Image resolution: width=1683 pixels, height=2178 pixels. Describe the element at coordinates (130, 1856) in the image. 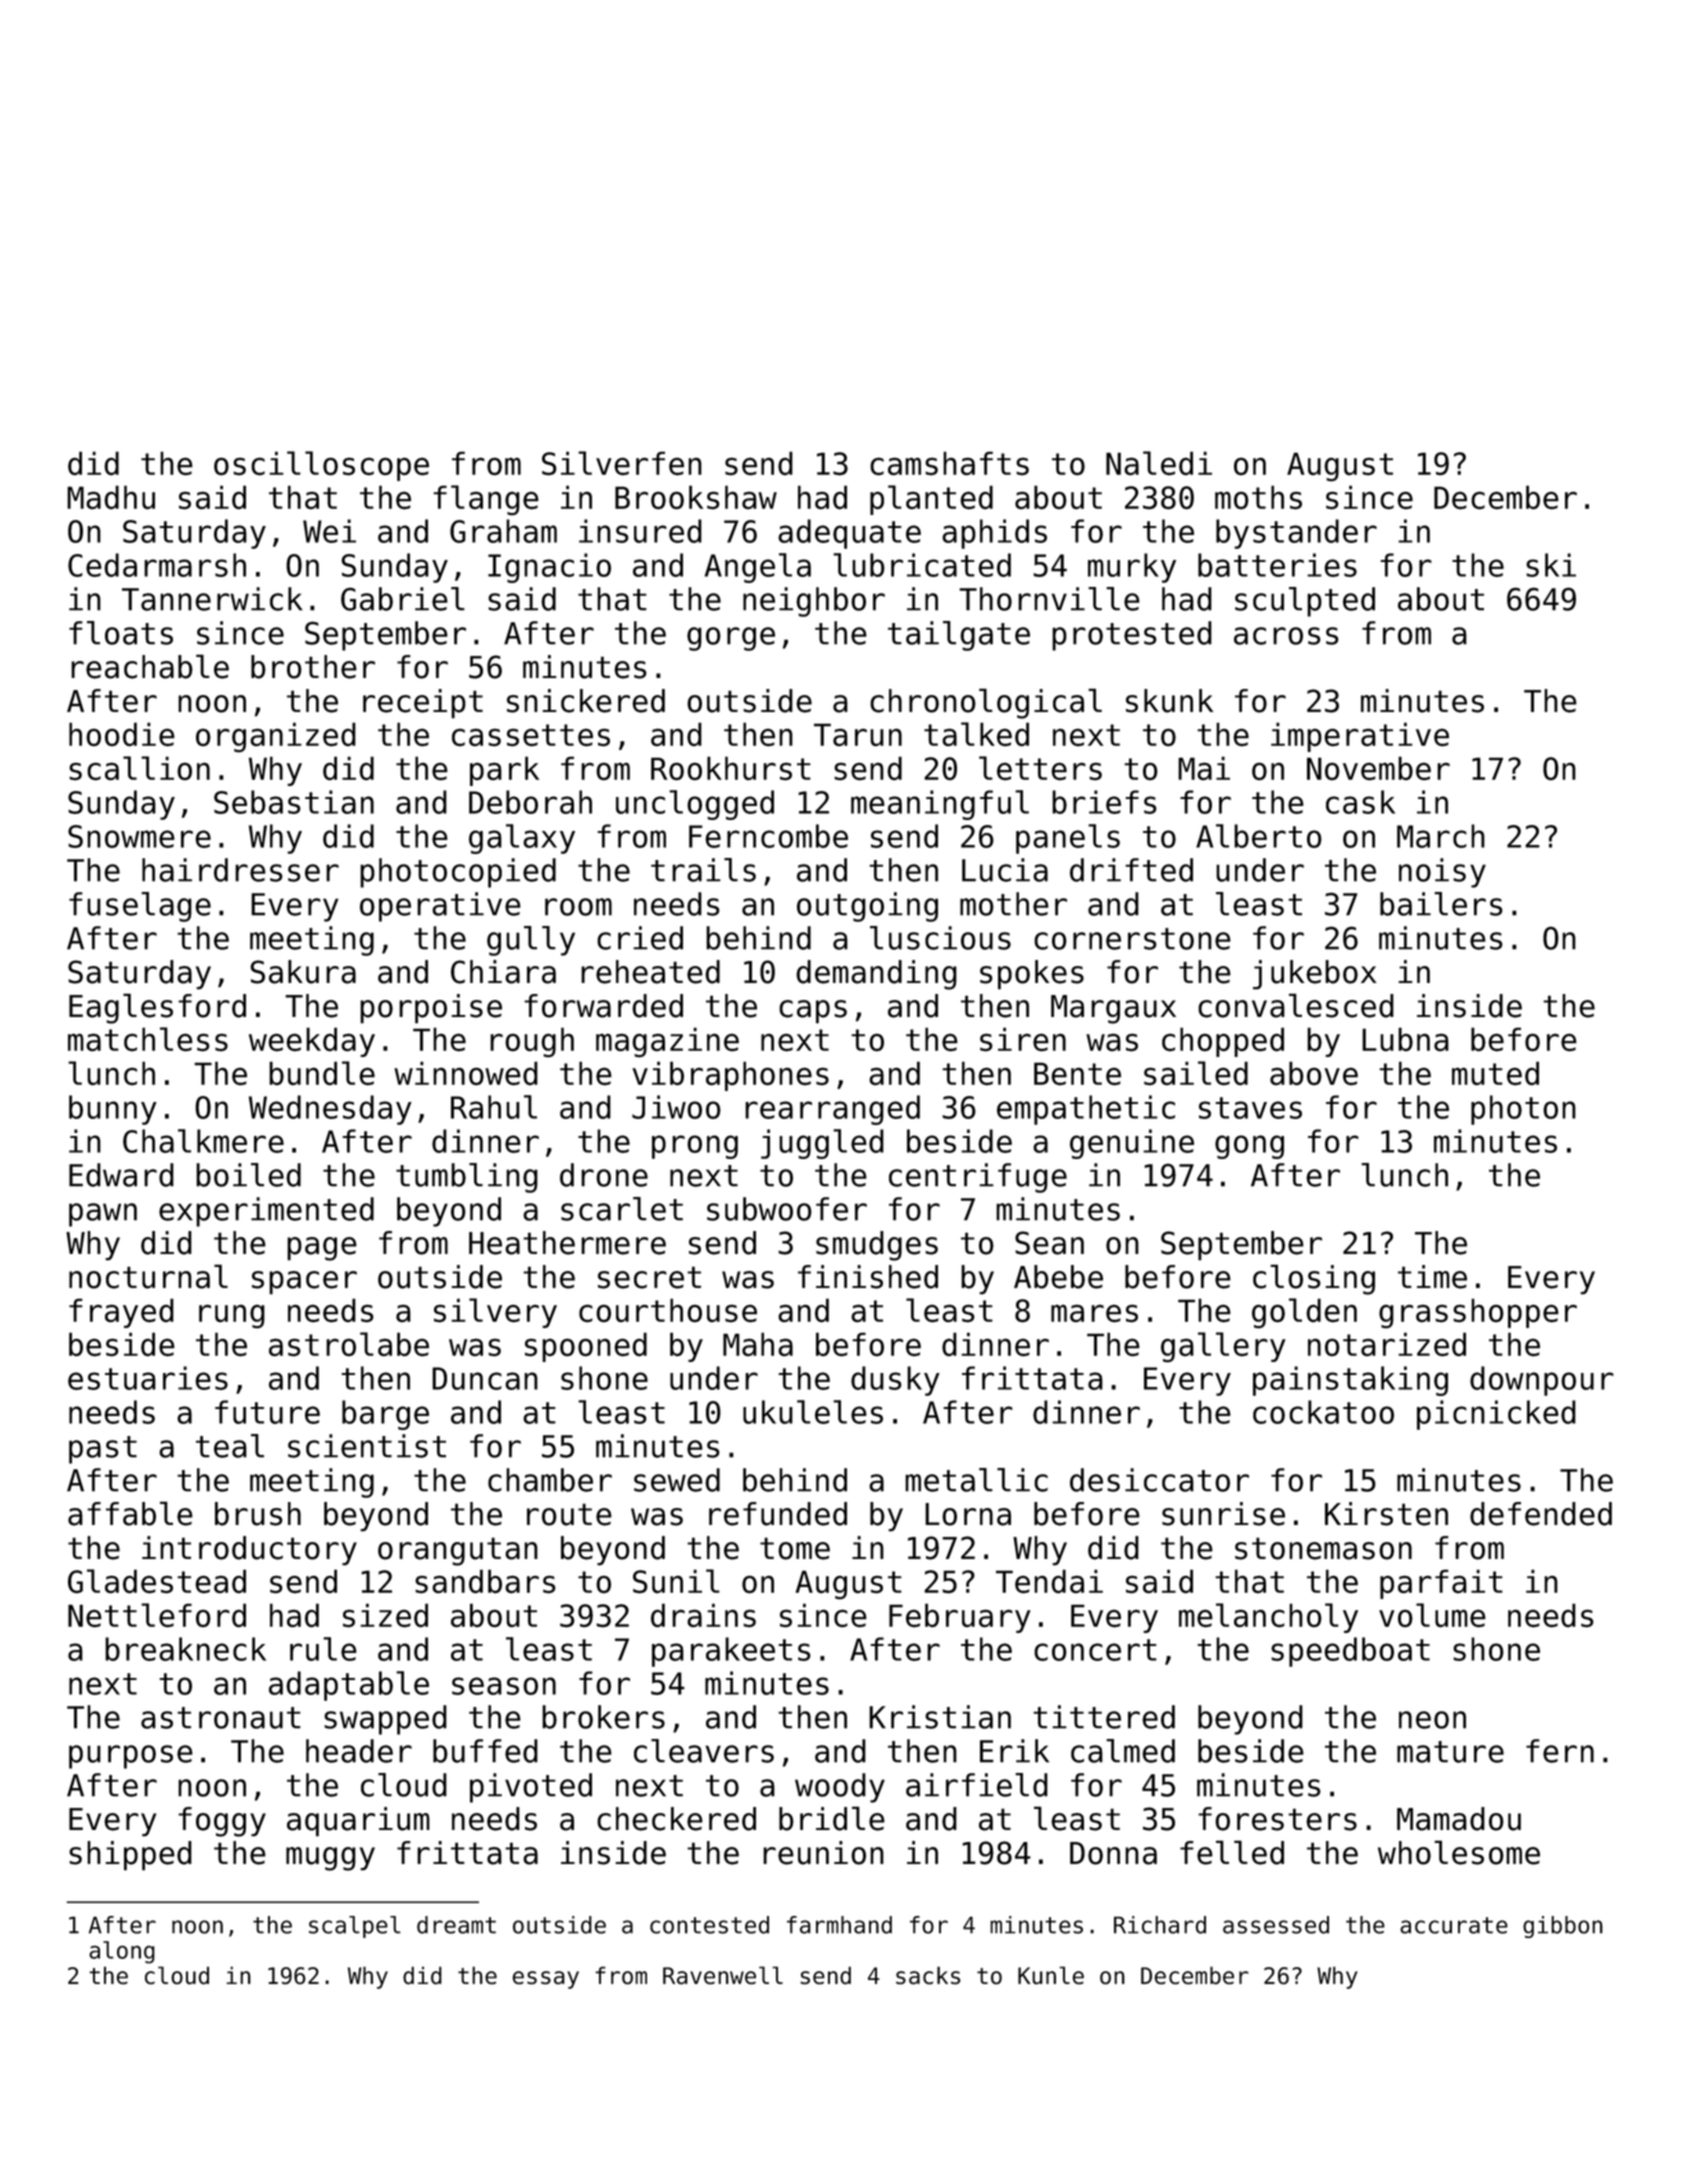

I see `shipped` at that location.
